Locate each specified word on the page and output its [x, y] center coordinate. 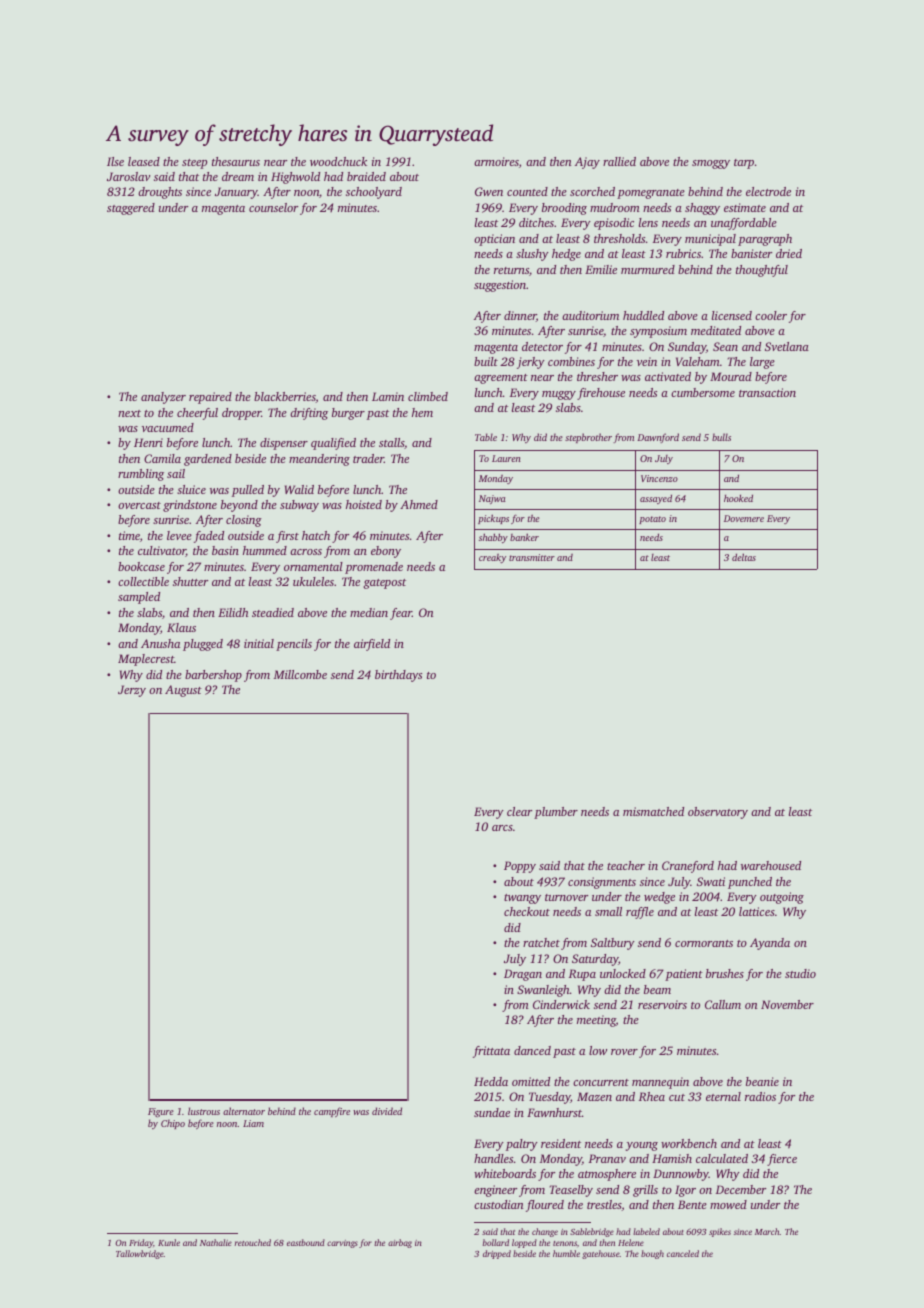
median [369, 612]
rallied [619, 161]
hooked [738, 498]
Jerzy [132, 691]
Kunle [169, 1242]
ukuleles [313, 581]
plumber [556, 813]
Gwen [489, 191]
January [236, 193]
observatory [718, 813]
